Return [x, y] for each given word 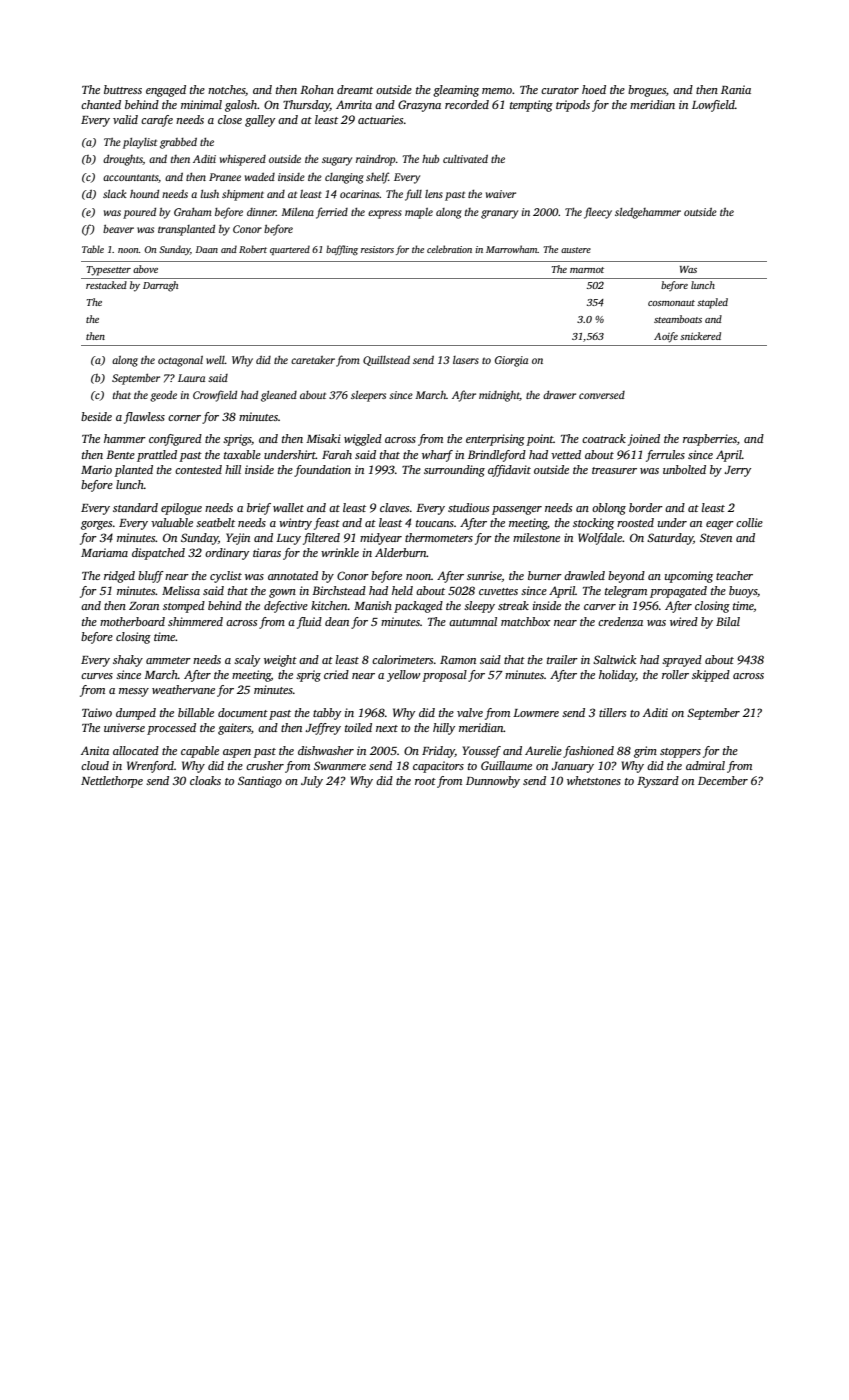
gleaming [456, 91]
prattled [157, 456]
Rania [736, 89]
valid [125, 119]
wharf [437, 456]
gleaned [279, 396]
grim [645, 752]
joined [644, 440]
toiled [358, 727]
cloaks [205, 780]
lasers [466, 360]
